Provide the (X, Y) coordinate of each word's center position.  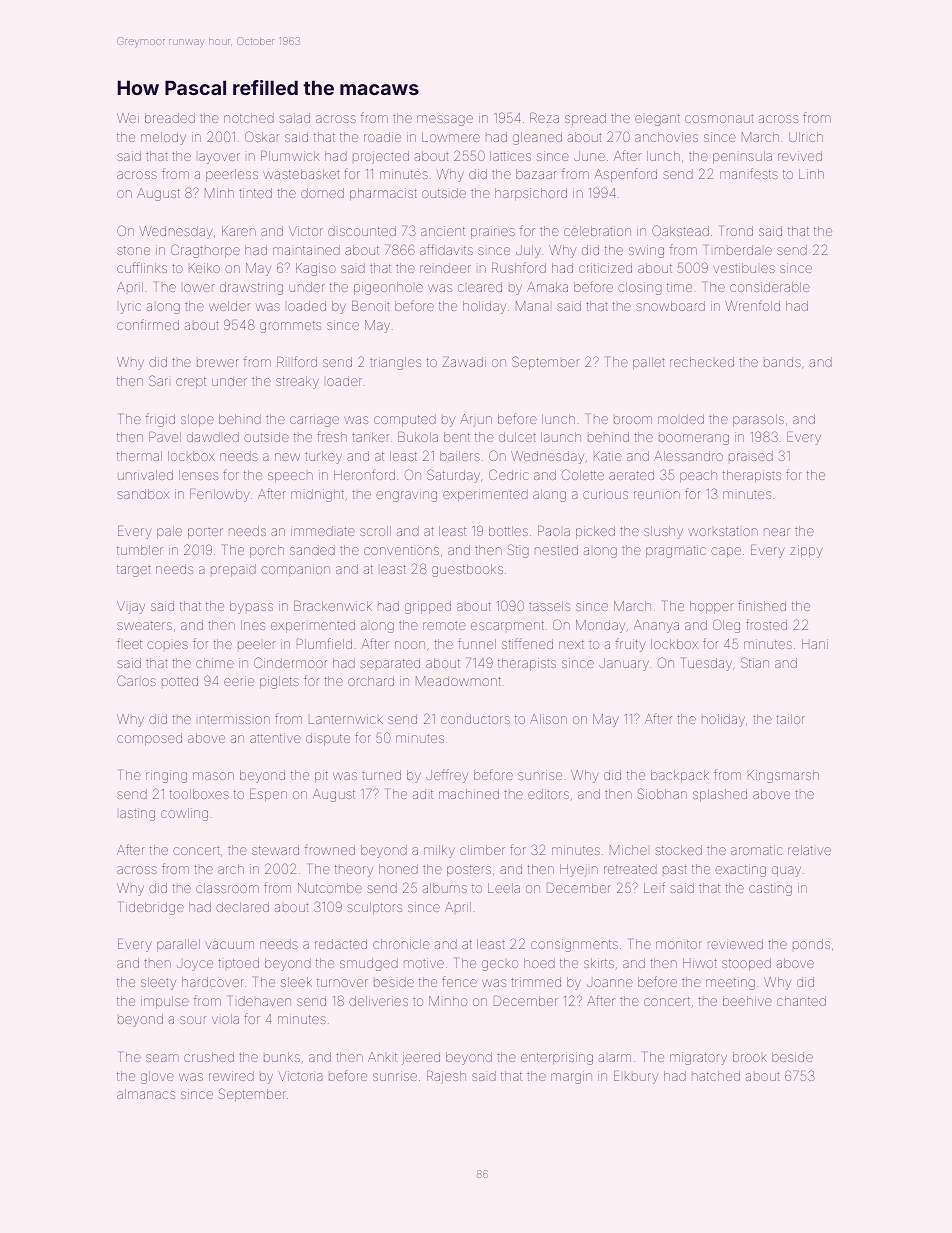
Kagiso (316, 269)
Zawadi (464, 362)
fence (459, 981)
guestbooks (467, 570)
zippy (806, 551)
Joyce (195, 965)
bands (782, 362)
